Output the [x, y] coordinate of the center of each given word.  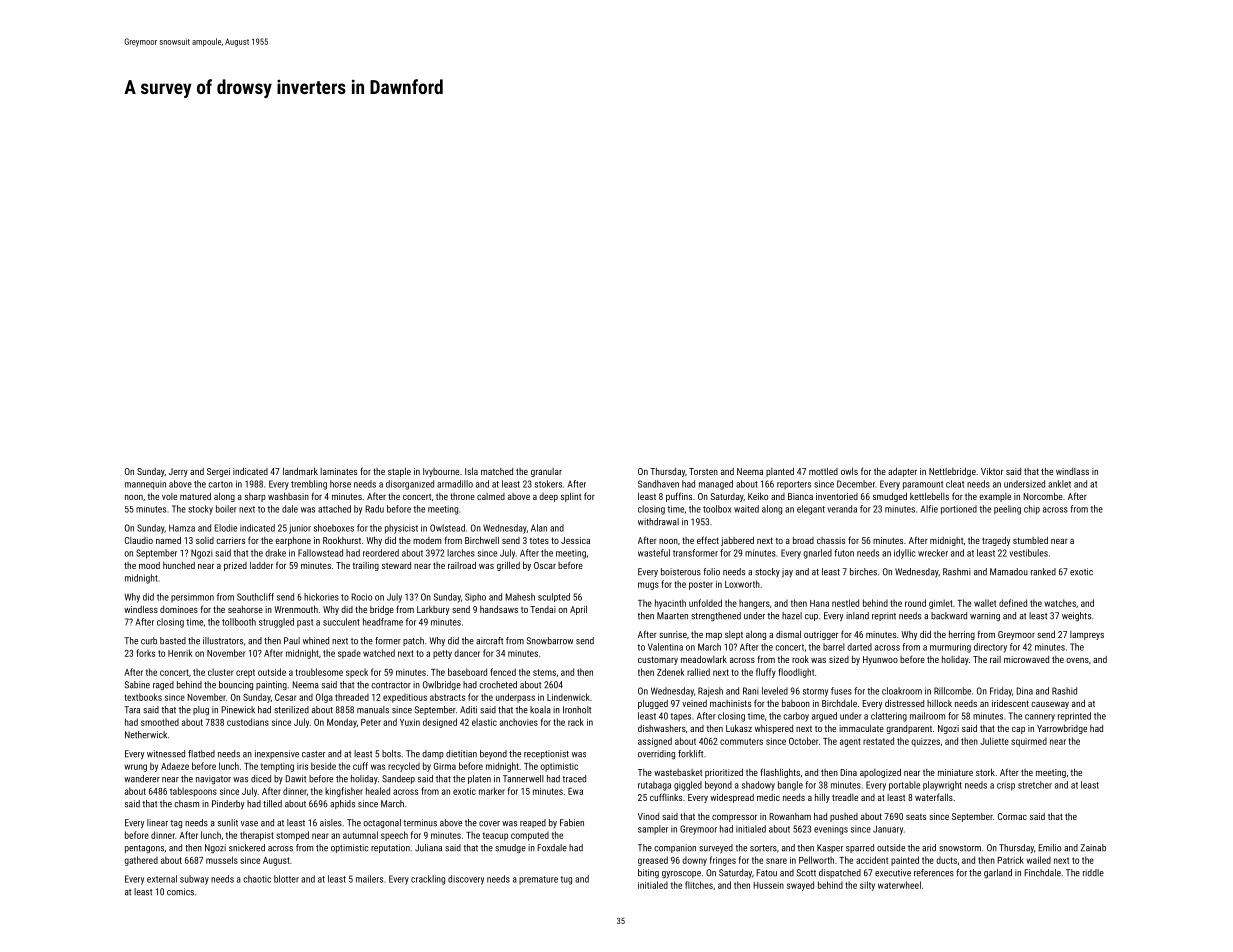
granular [546, 472]
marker [492, 791]
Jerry [178, 472]
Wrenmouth [296, 609]
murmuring [950, 648]
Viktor [992, 471]
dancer [467, 653]
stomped [292, 836]
